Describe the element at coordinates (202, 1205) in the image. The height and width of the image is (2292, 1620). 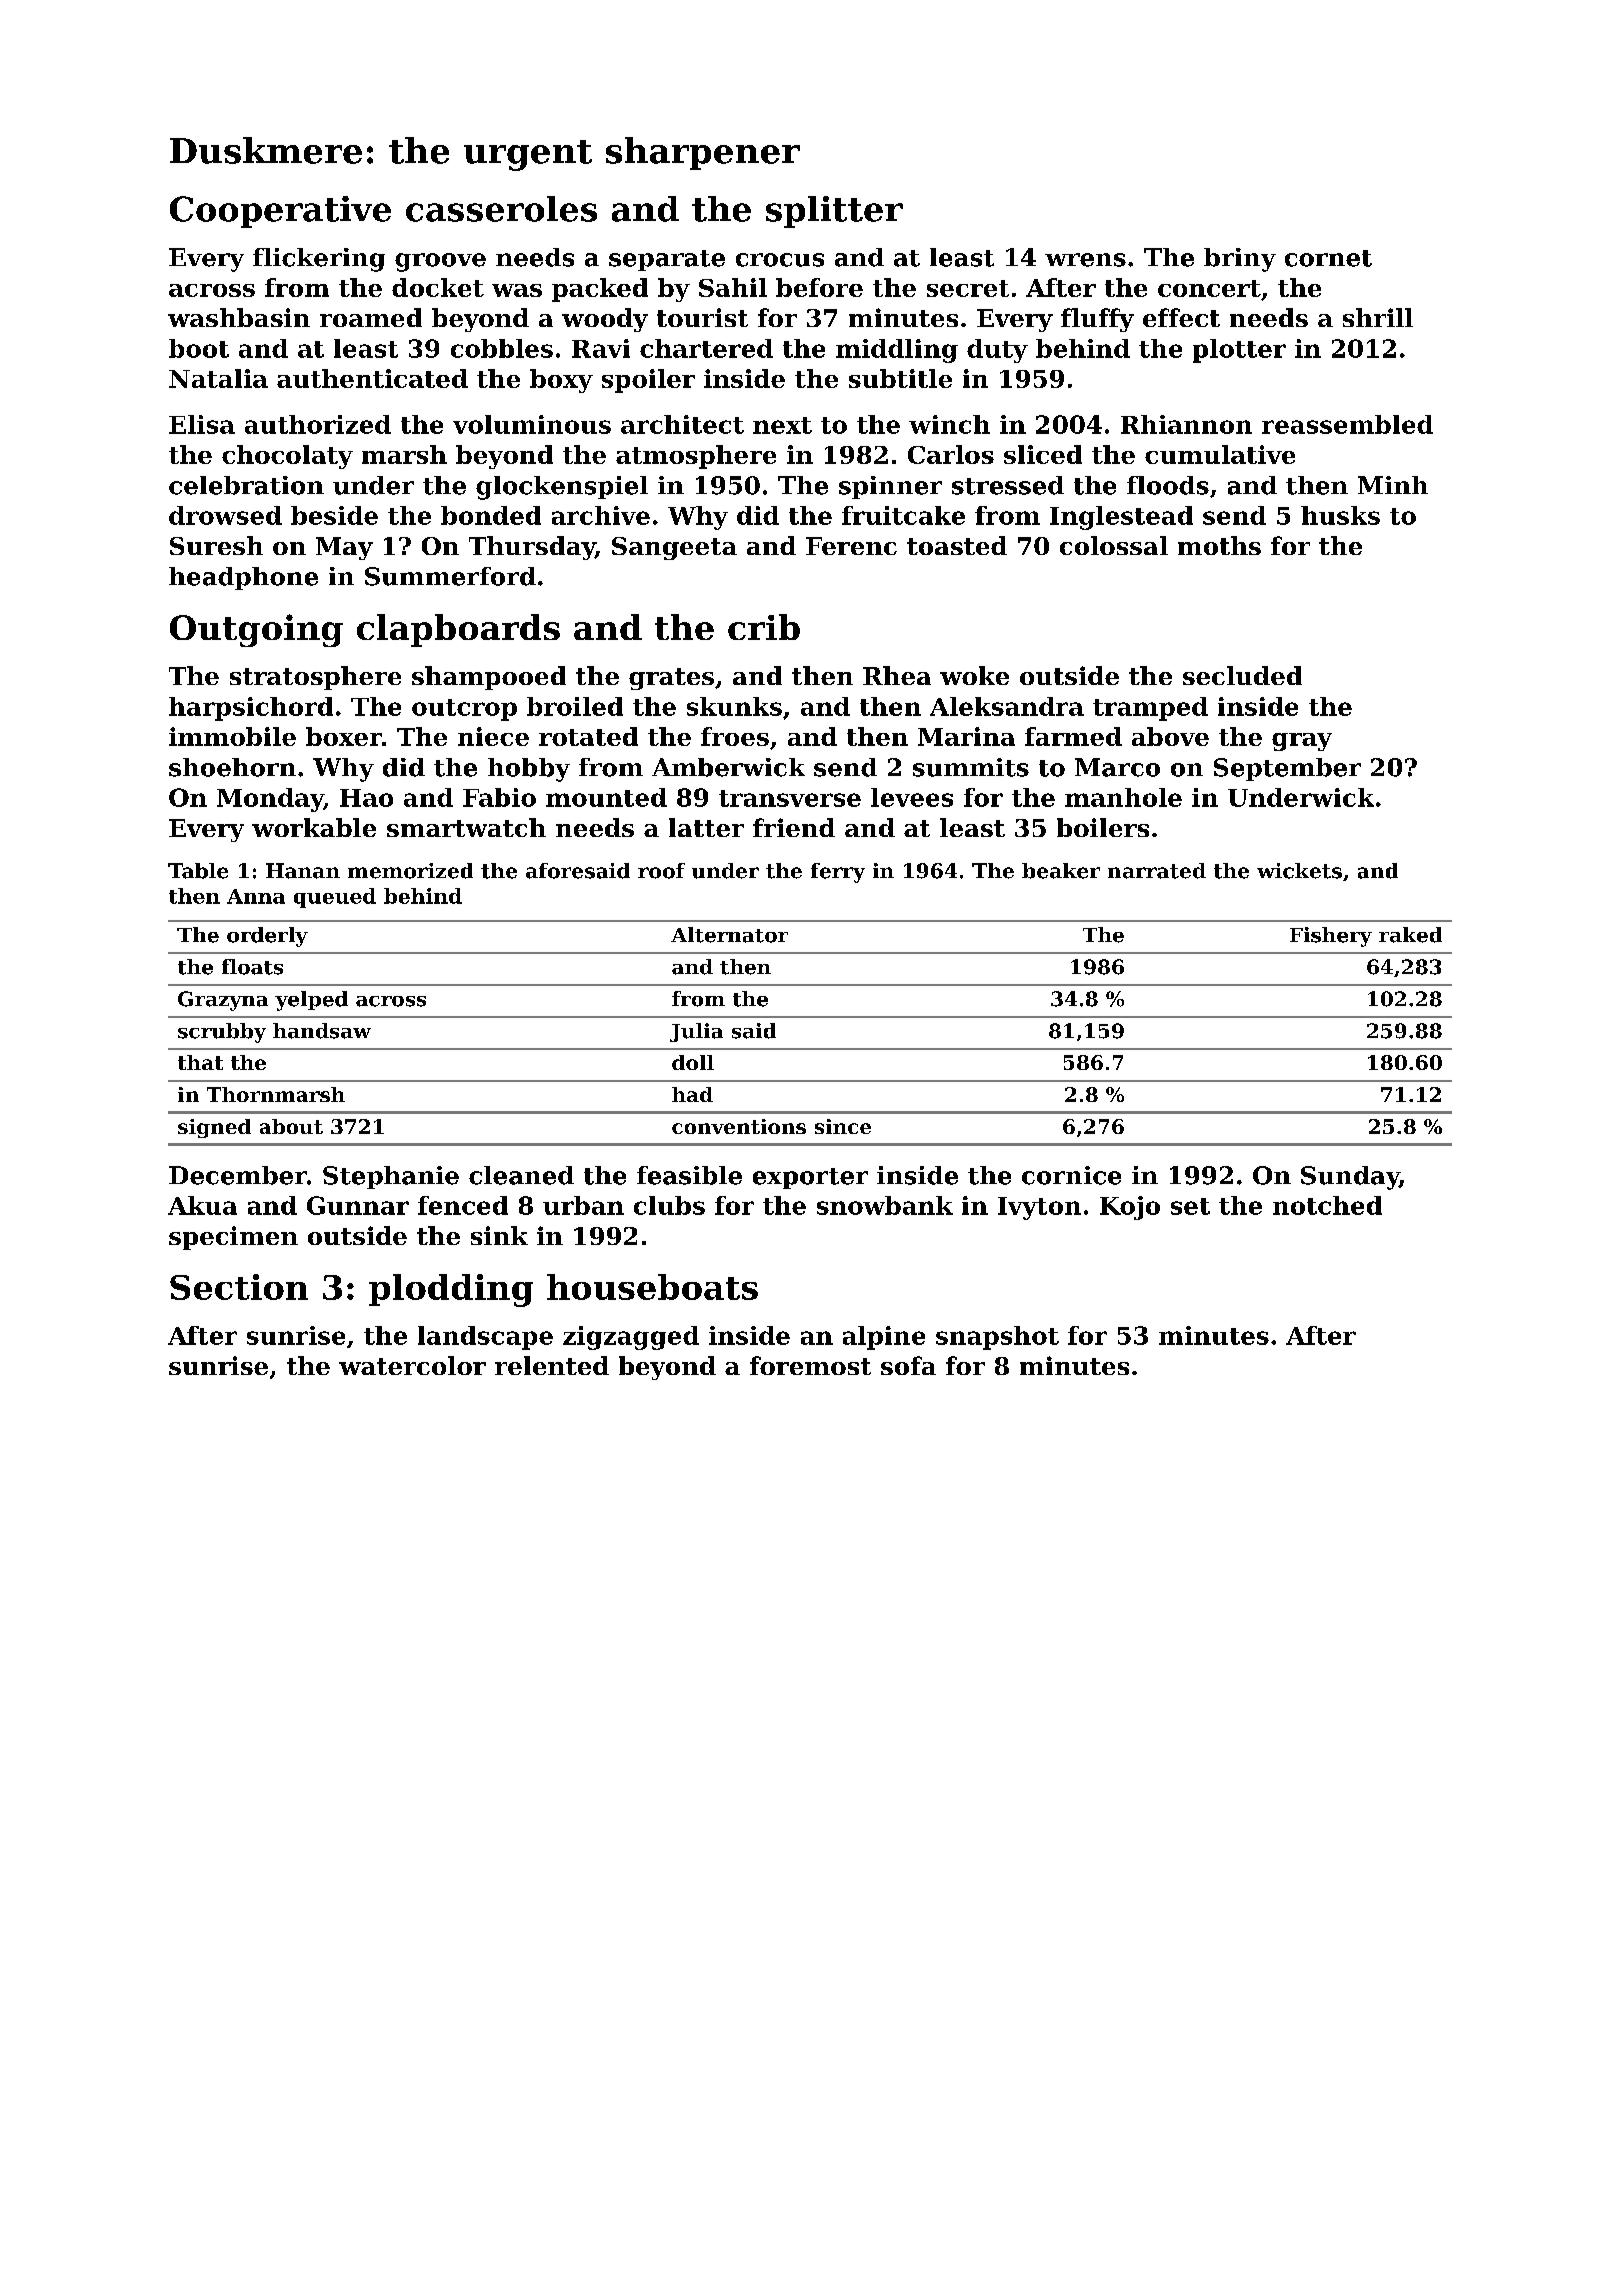
I see `Akua` at that location.
